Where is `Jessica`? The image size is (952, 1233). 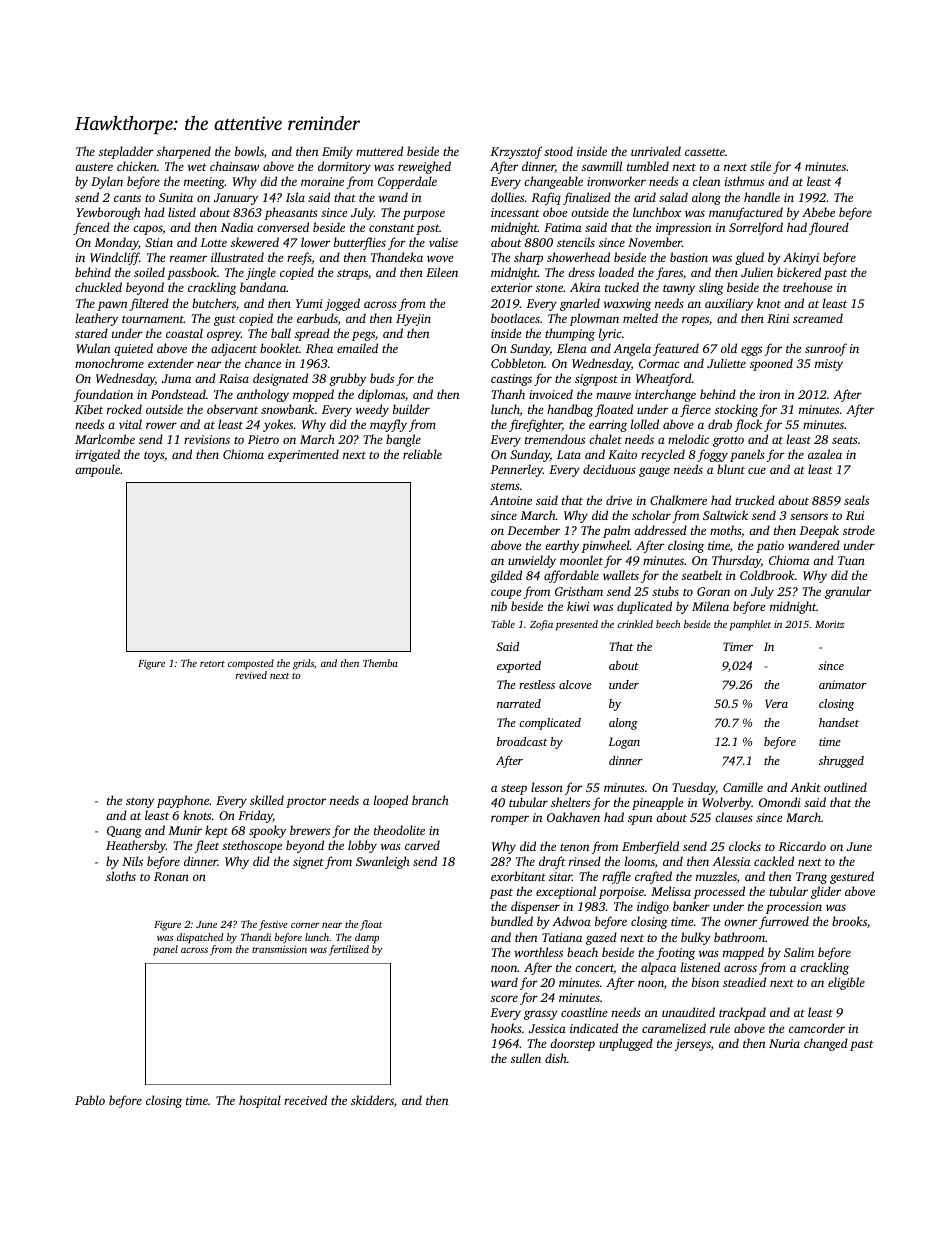 Jessica is located at coordinates (547, 1028).
